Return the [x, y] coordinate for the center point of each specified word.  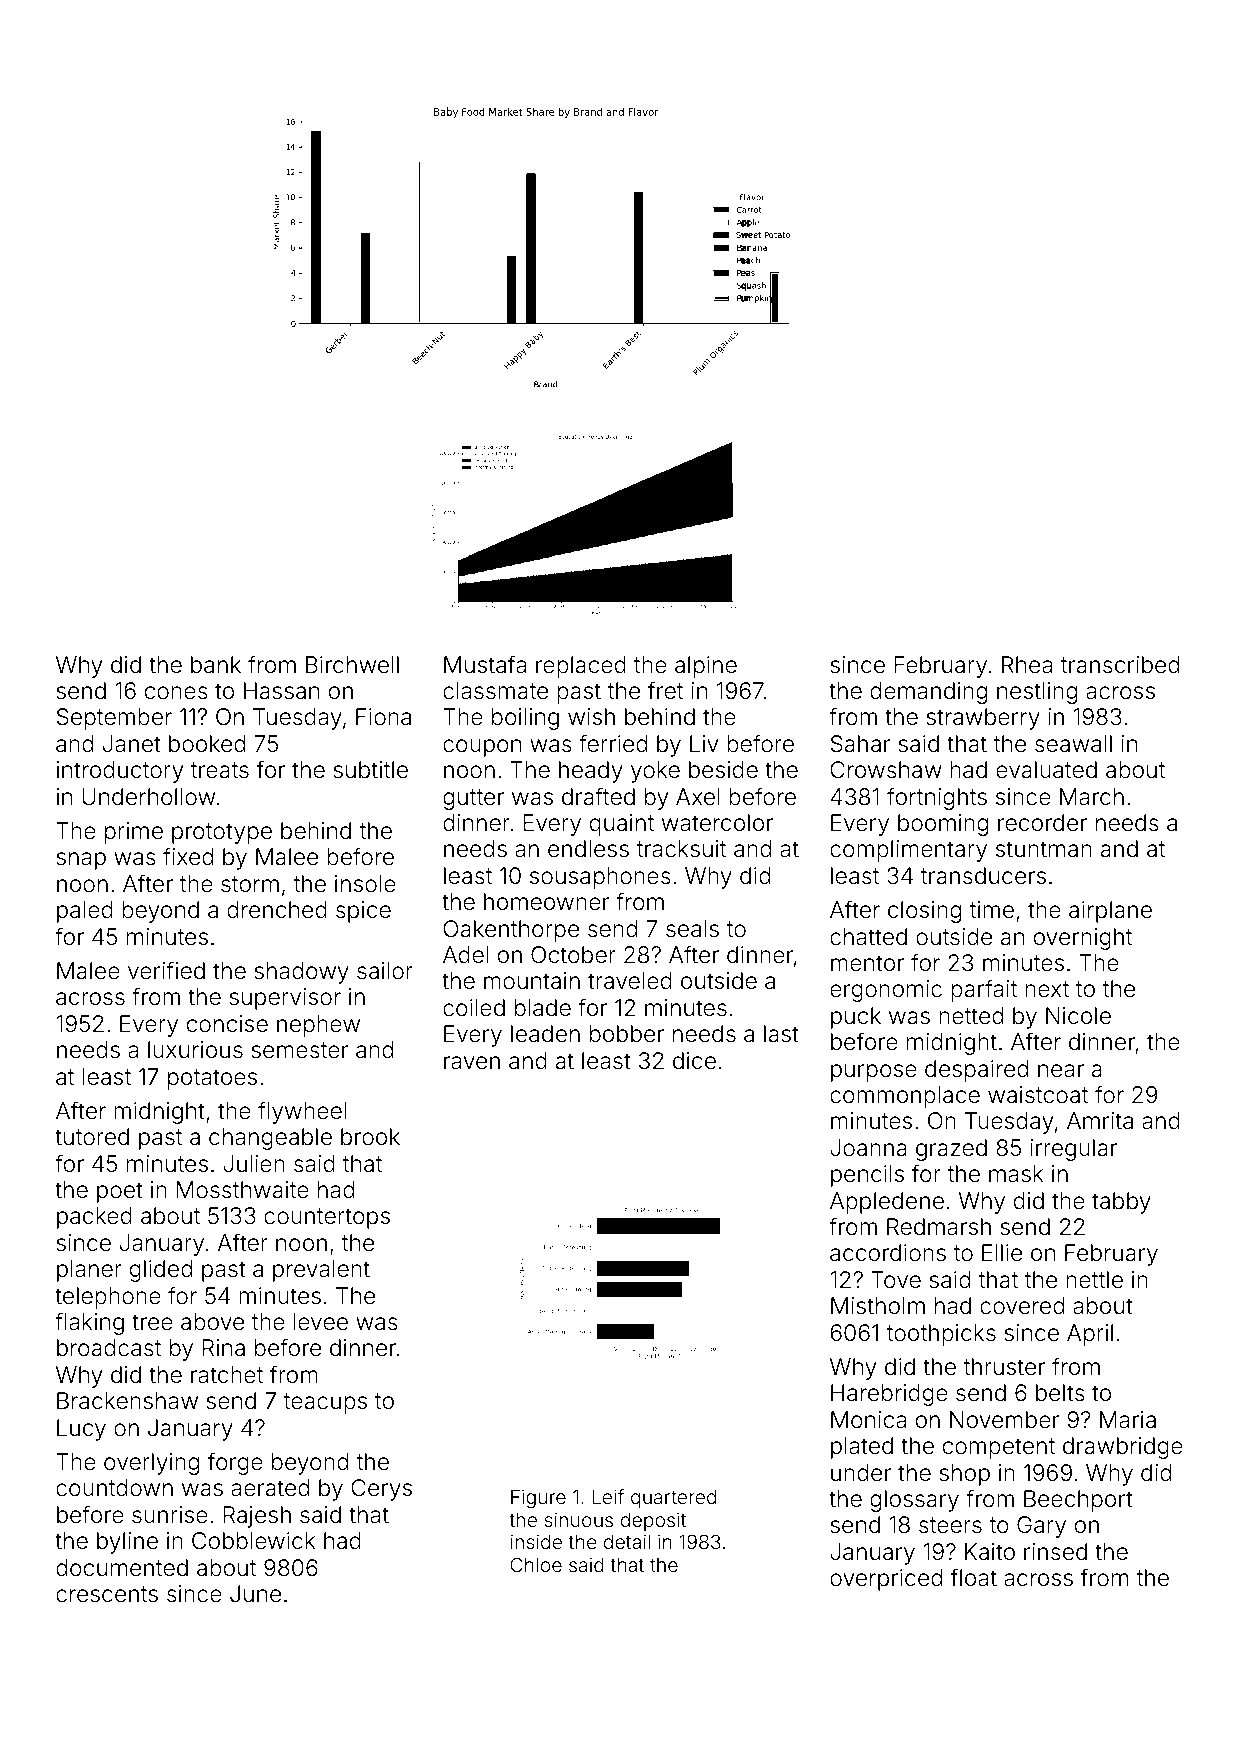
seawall [1073, 744]
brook [370, 1137]
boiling [525, 719]
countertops [327, 1218]
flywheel [302, 1112]
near [1061, 1071]
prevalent [321, 1271]
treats [220, 770]
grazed [951, 1150]
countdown [114, 1488]
